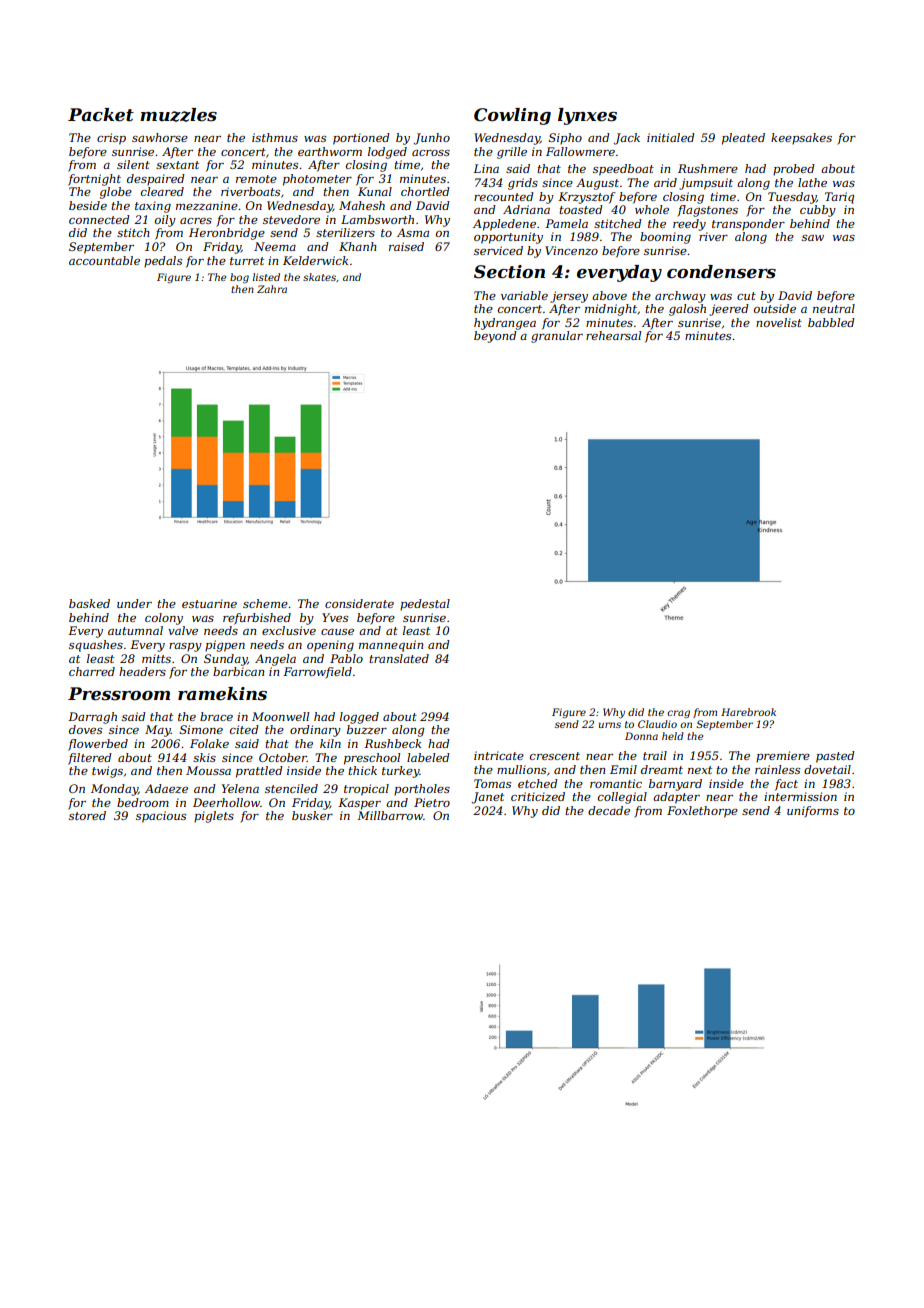  Describe the element at coordinates (425, 605) in the page. I see `pedestal` at that location.
